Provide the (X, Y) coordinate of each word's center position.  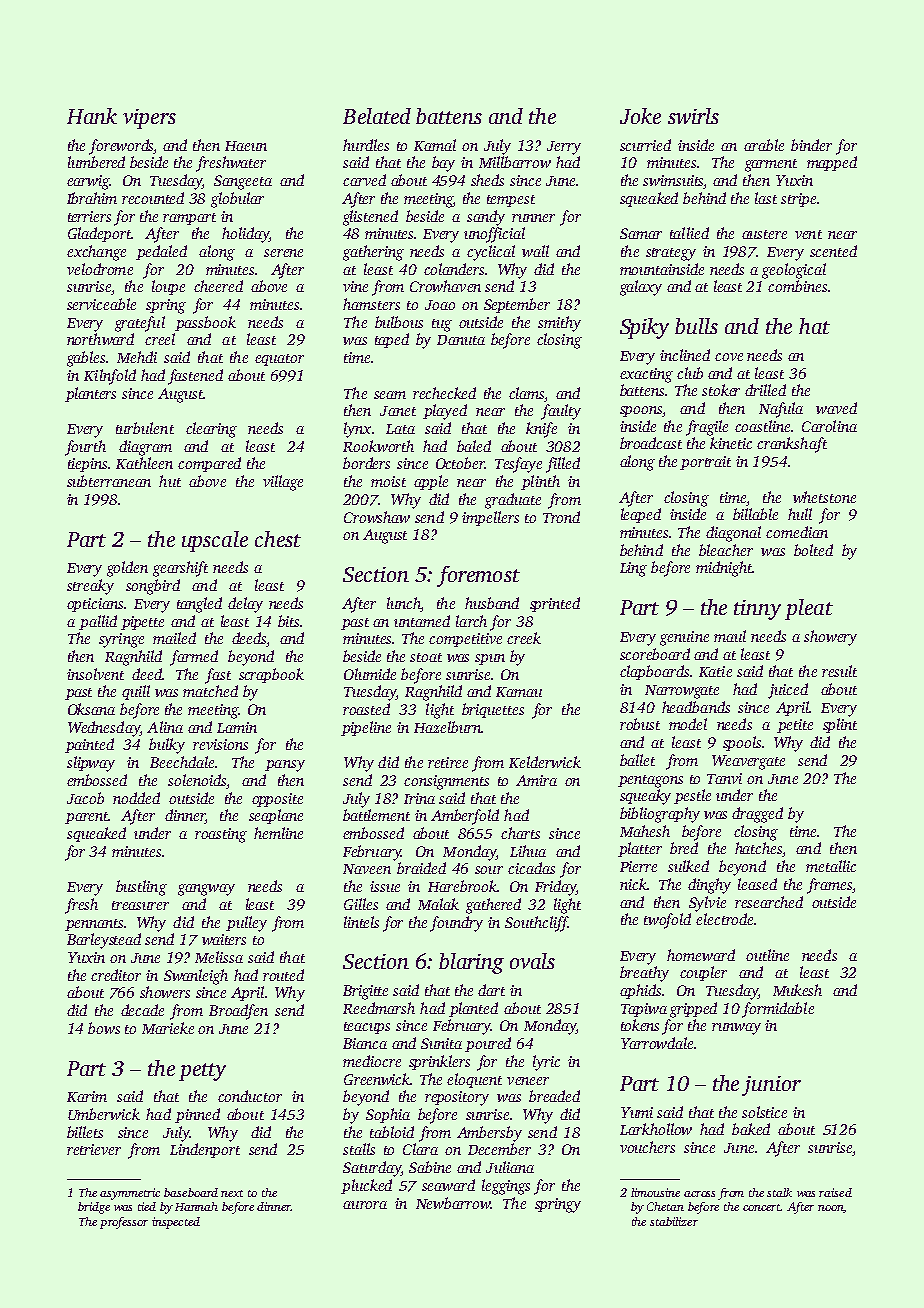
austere (764, 234)
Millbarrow (515, 162)
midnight (724, 569)
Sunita (441, 1043)
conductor (250, 1096)
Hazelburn (447, 727)
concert (762, 1207)
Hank (92, 116)
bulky (167, 746)
